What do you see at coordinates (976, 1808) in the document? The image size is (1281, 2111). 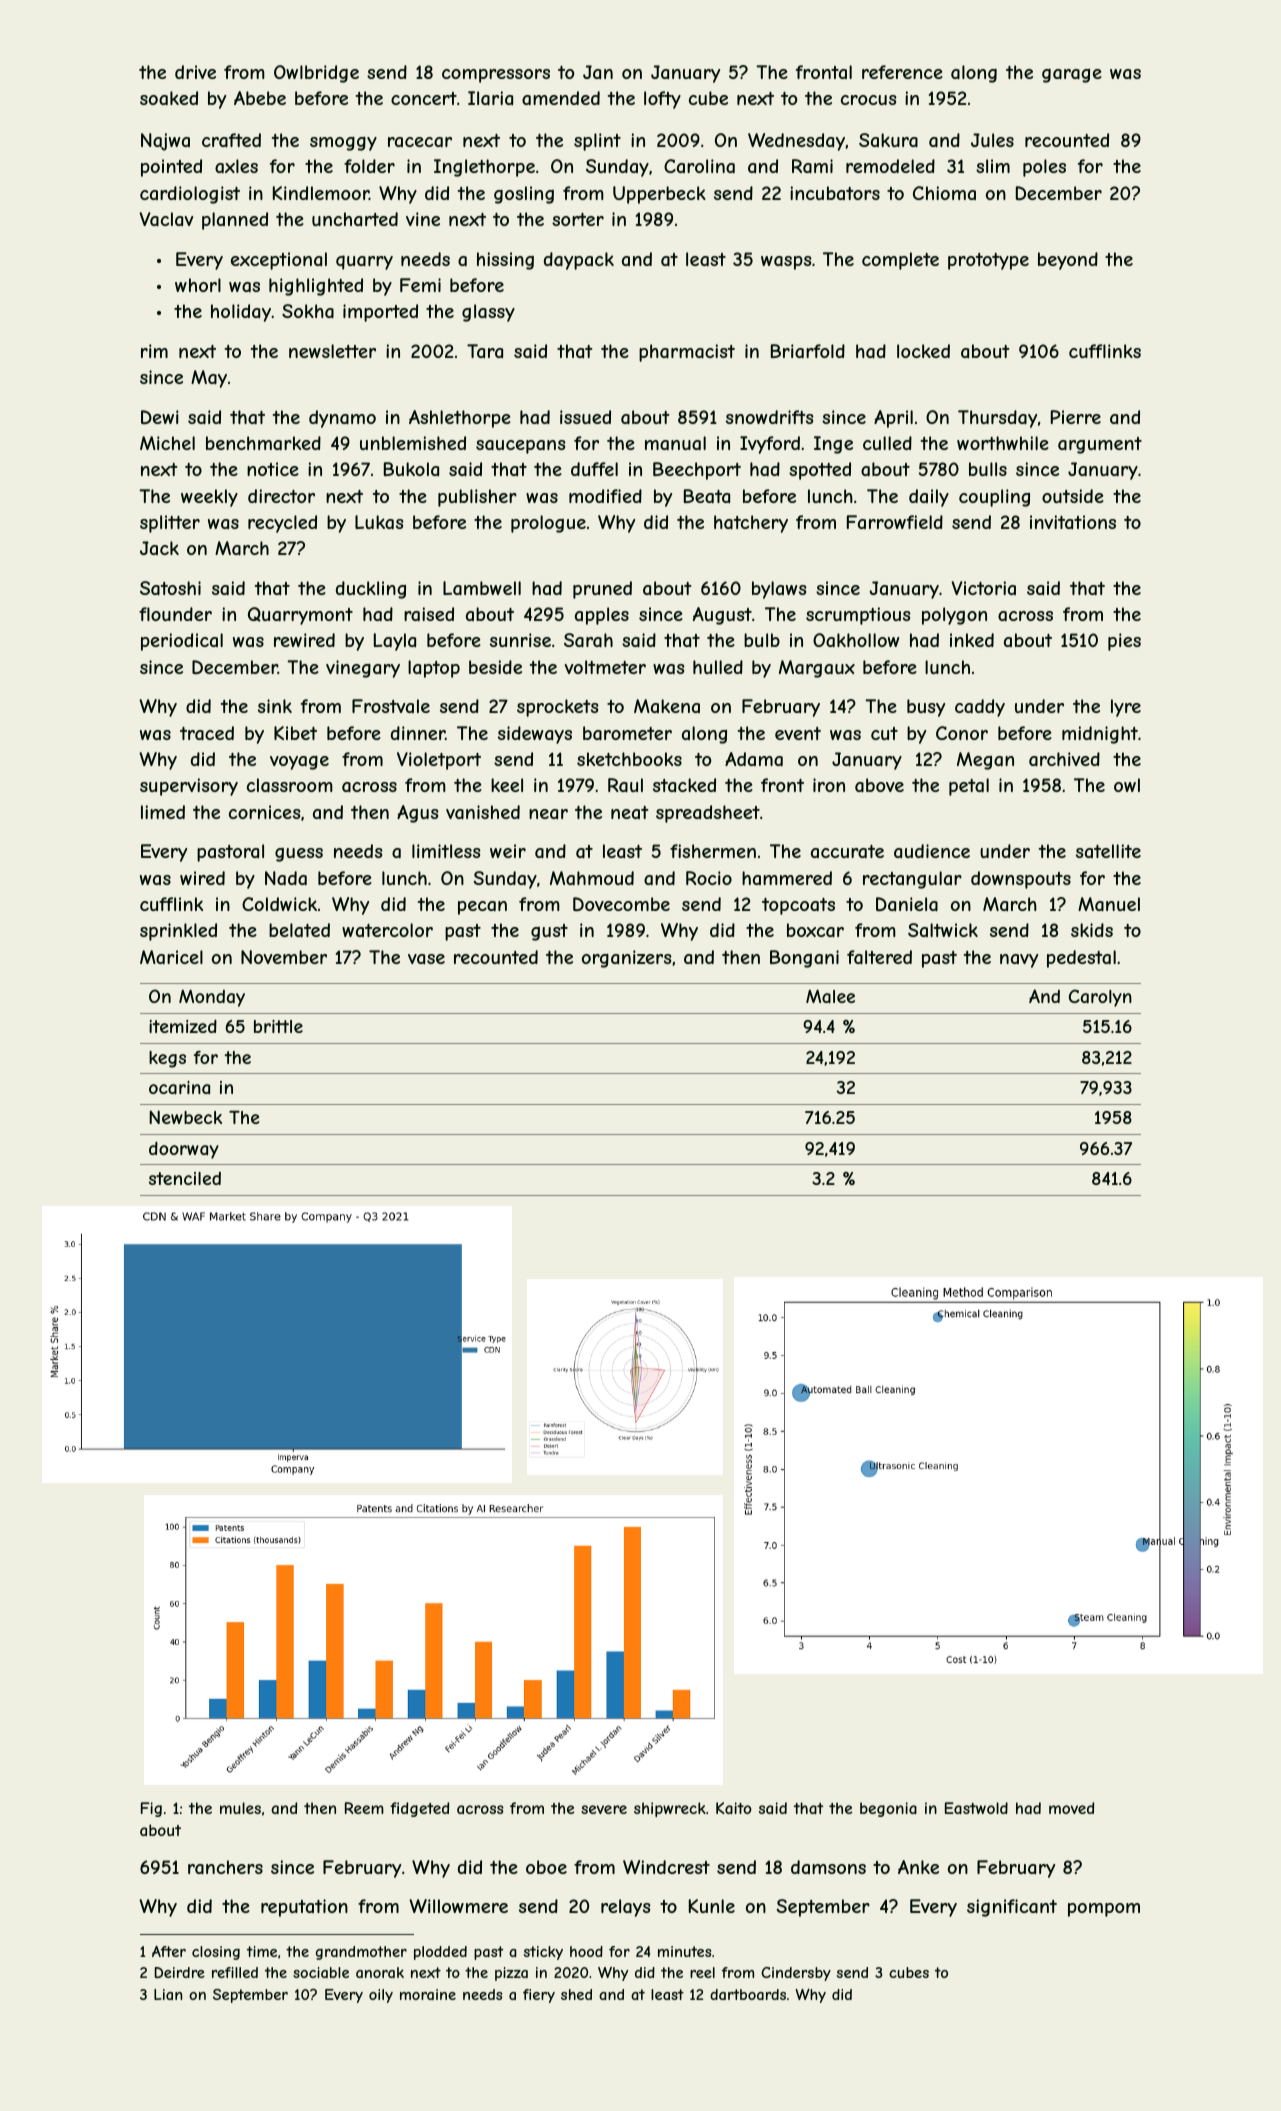 I see `Eastwold` at bounding box center [976, 1808].
